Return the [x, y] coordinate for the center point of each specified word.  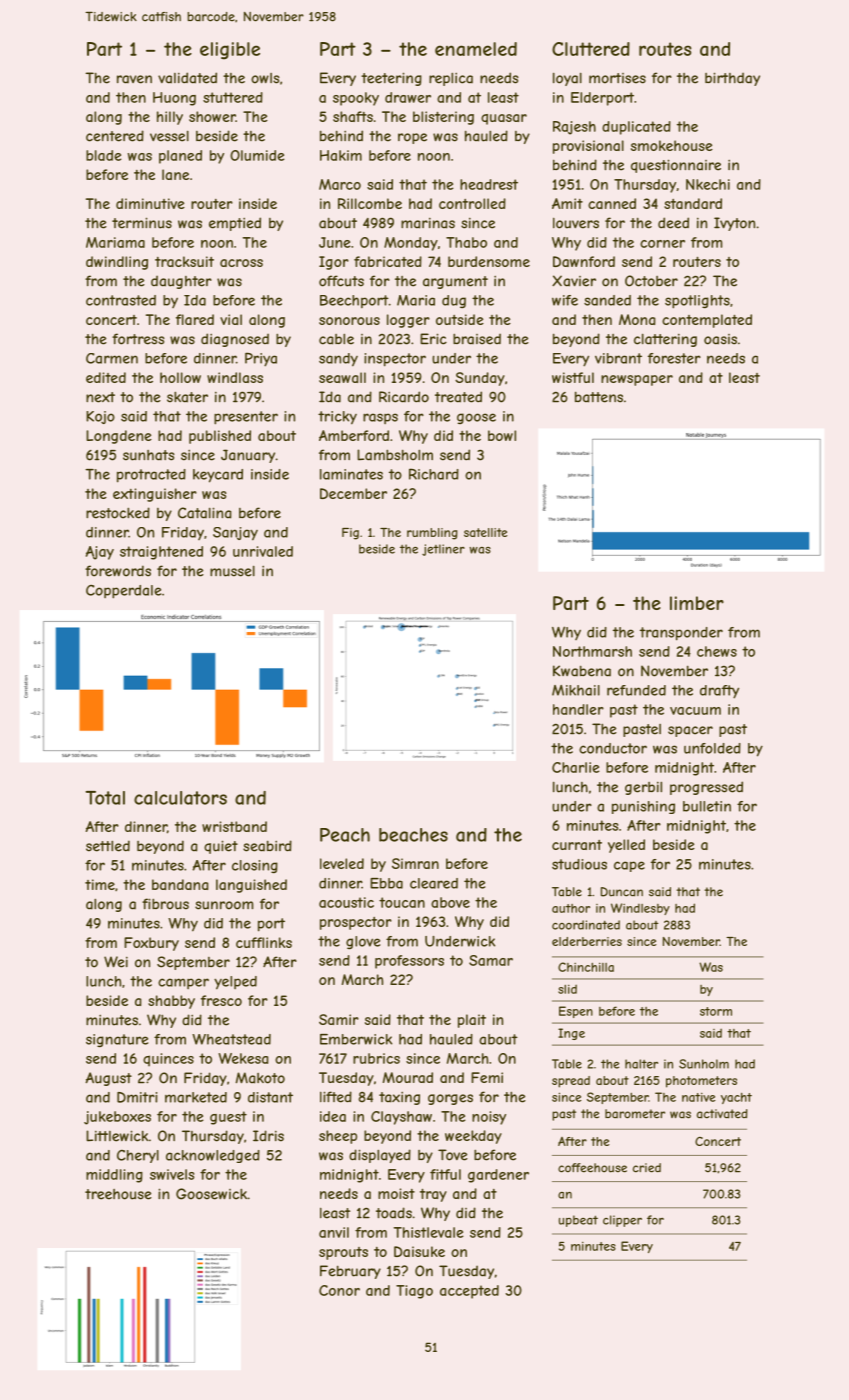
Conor [339, 1290]
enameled [476, 49]
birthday [732, 79]
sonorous [349, 321]
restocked [118, 513]
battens [599, 397]
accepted [469, 1292]
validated [187, 78]
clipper [622, 1221]
